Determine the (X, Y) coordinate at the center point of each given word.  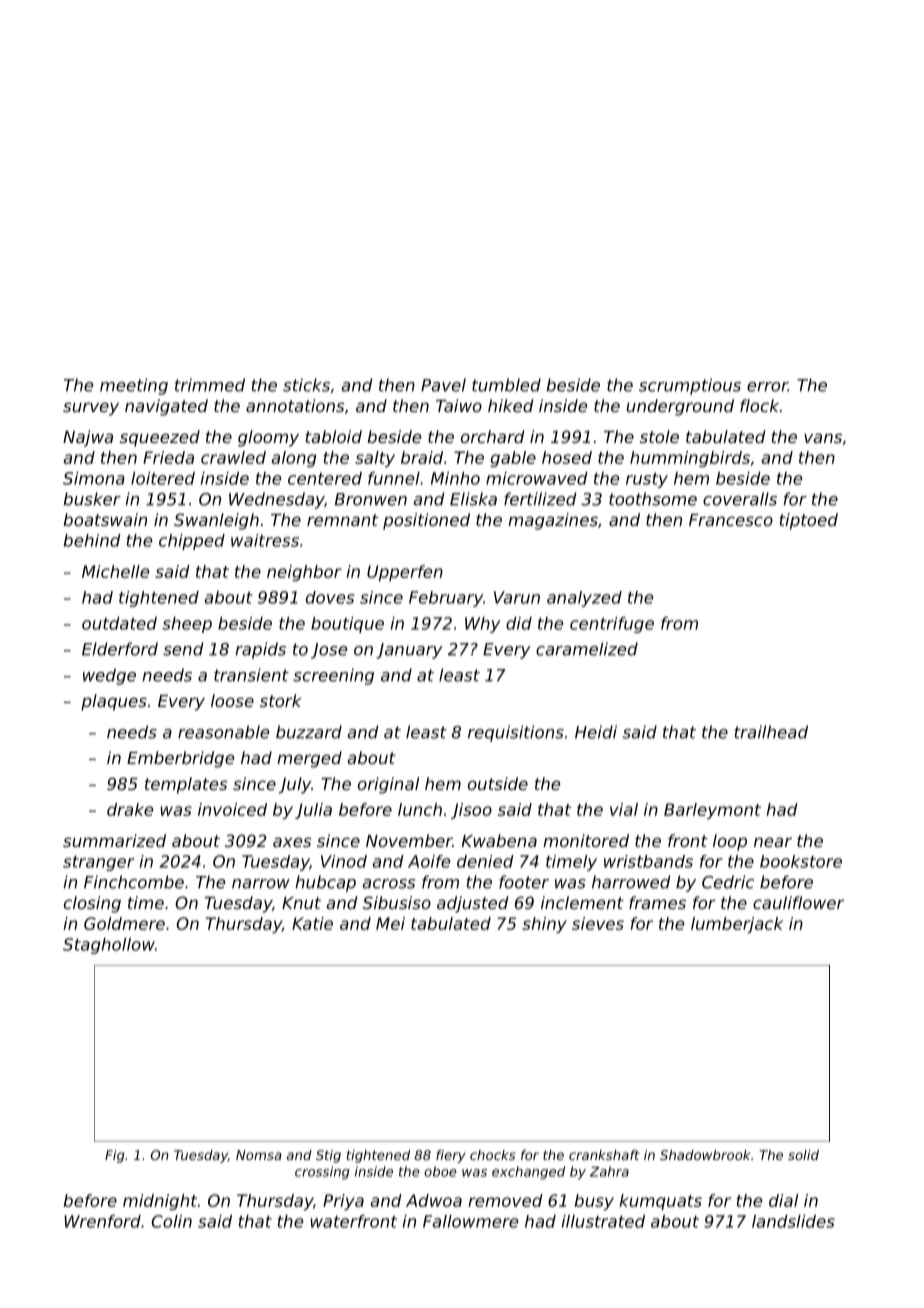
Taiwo (459, 405)
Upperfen (405, 573)
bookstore (801, 861)
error (767, 387)
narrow (261, 884)
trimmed (210, 385)
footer (524, 882)
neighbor (304, 573)
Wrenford (102, 1221)
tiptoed (808, 521)
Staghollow (109, 946)
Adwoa (434, 1200)
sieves (598, 923)
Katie (312, 923)
